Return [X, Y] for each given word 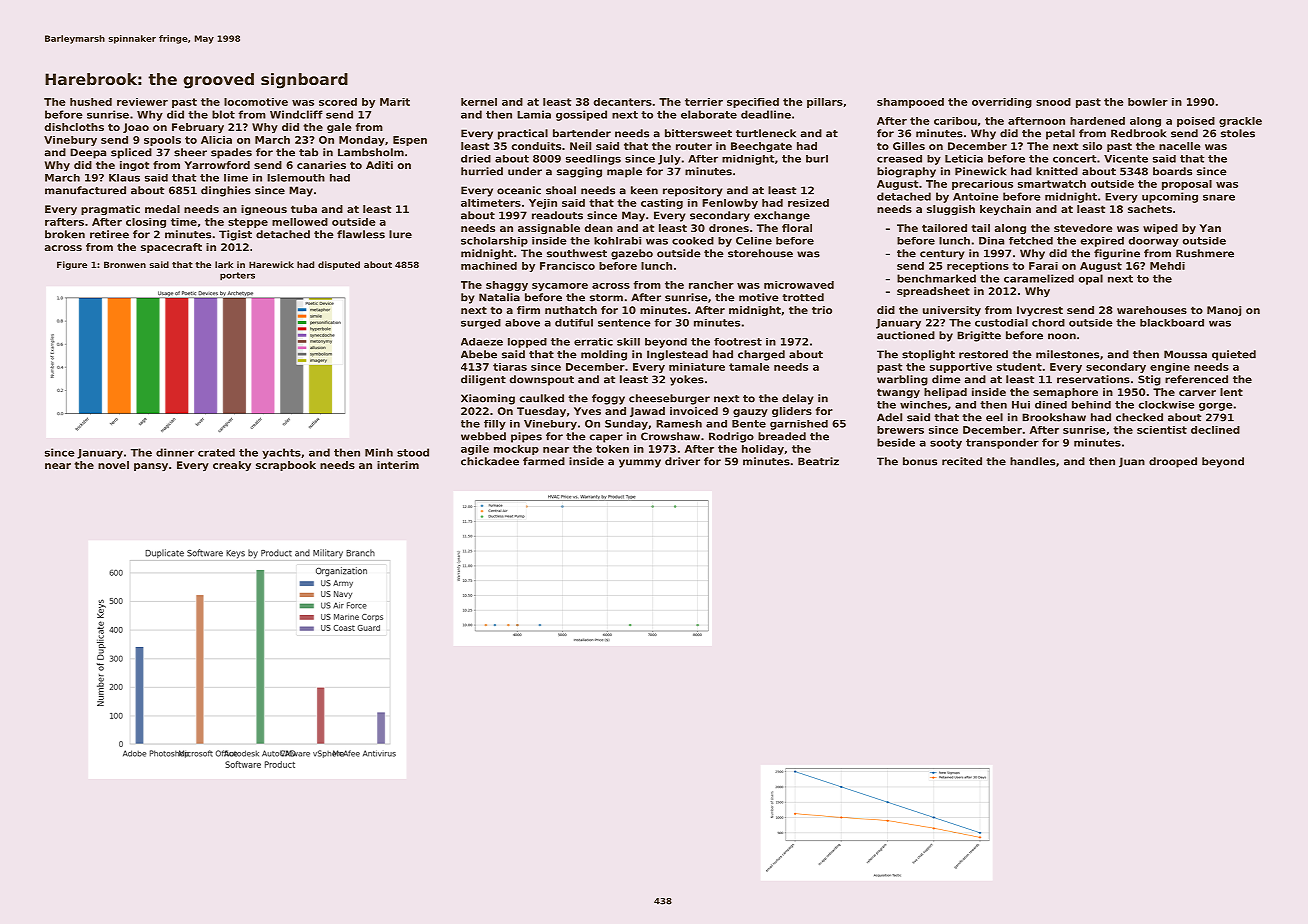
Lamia [534, 114]
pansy [151, 467]
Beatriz [818, 461]
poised [1196, 122]
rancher [711, 285]
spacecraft [171, 248]
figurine [1117, 254]
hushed [91, 102]
